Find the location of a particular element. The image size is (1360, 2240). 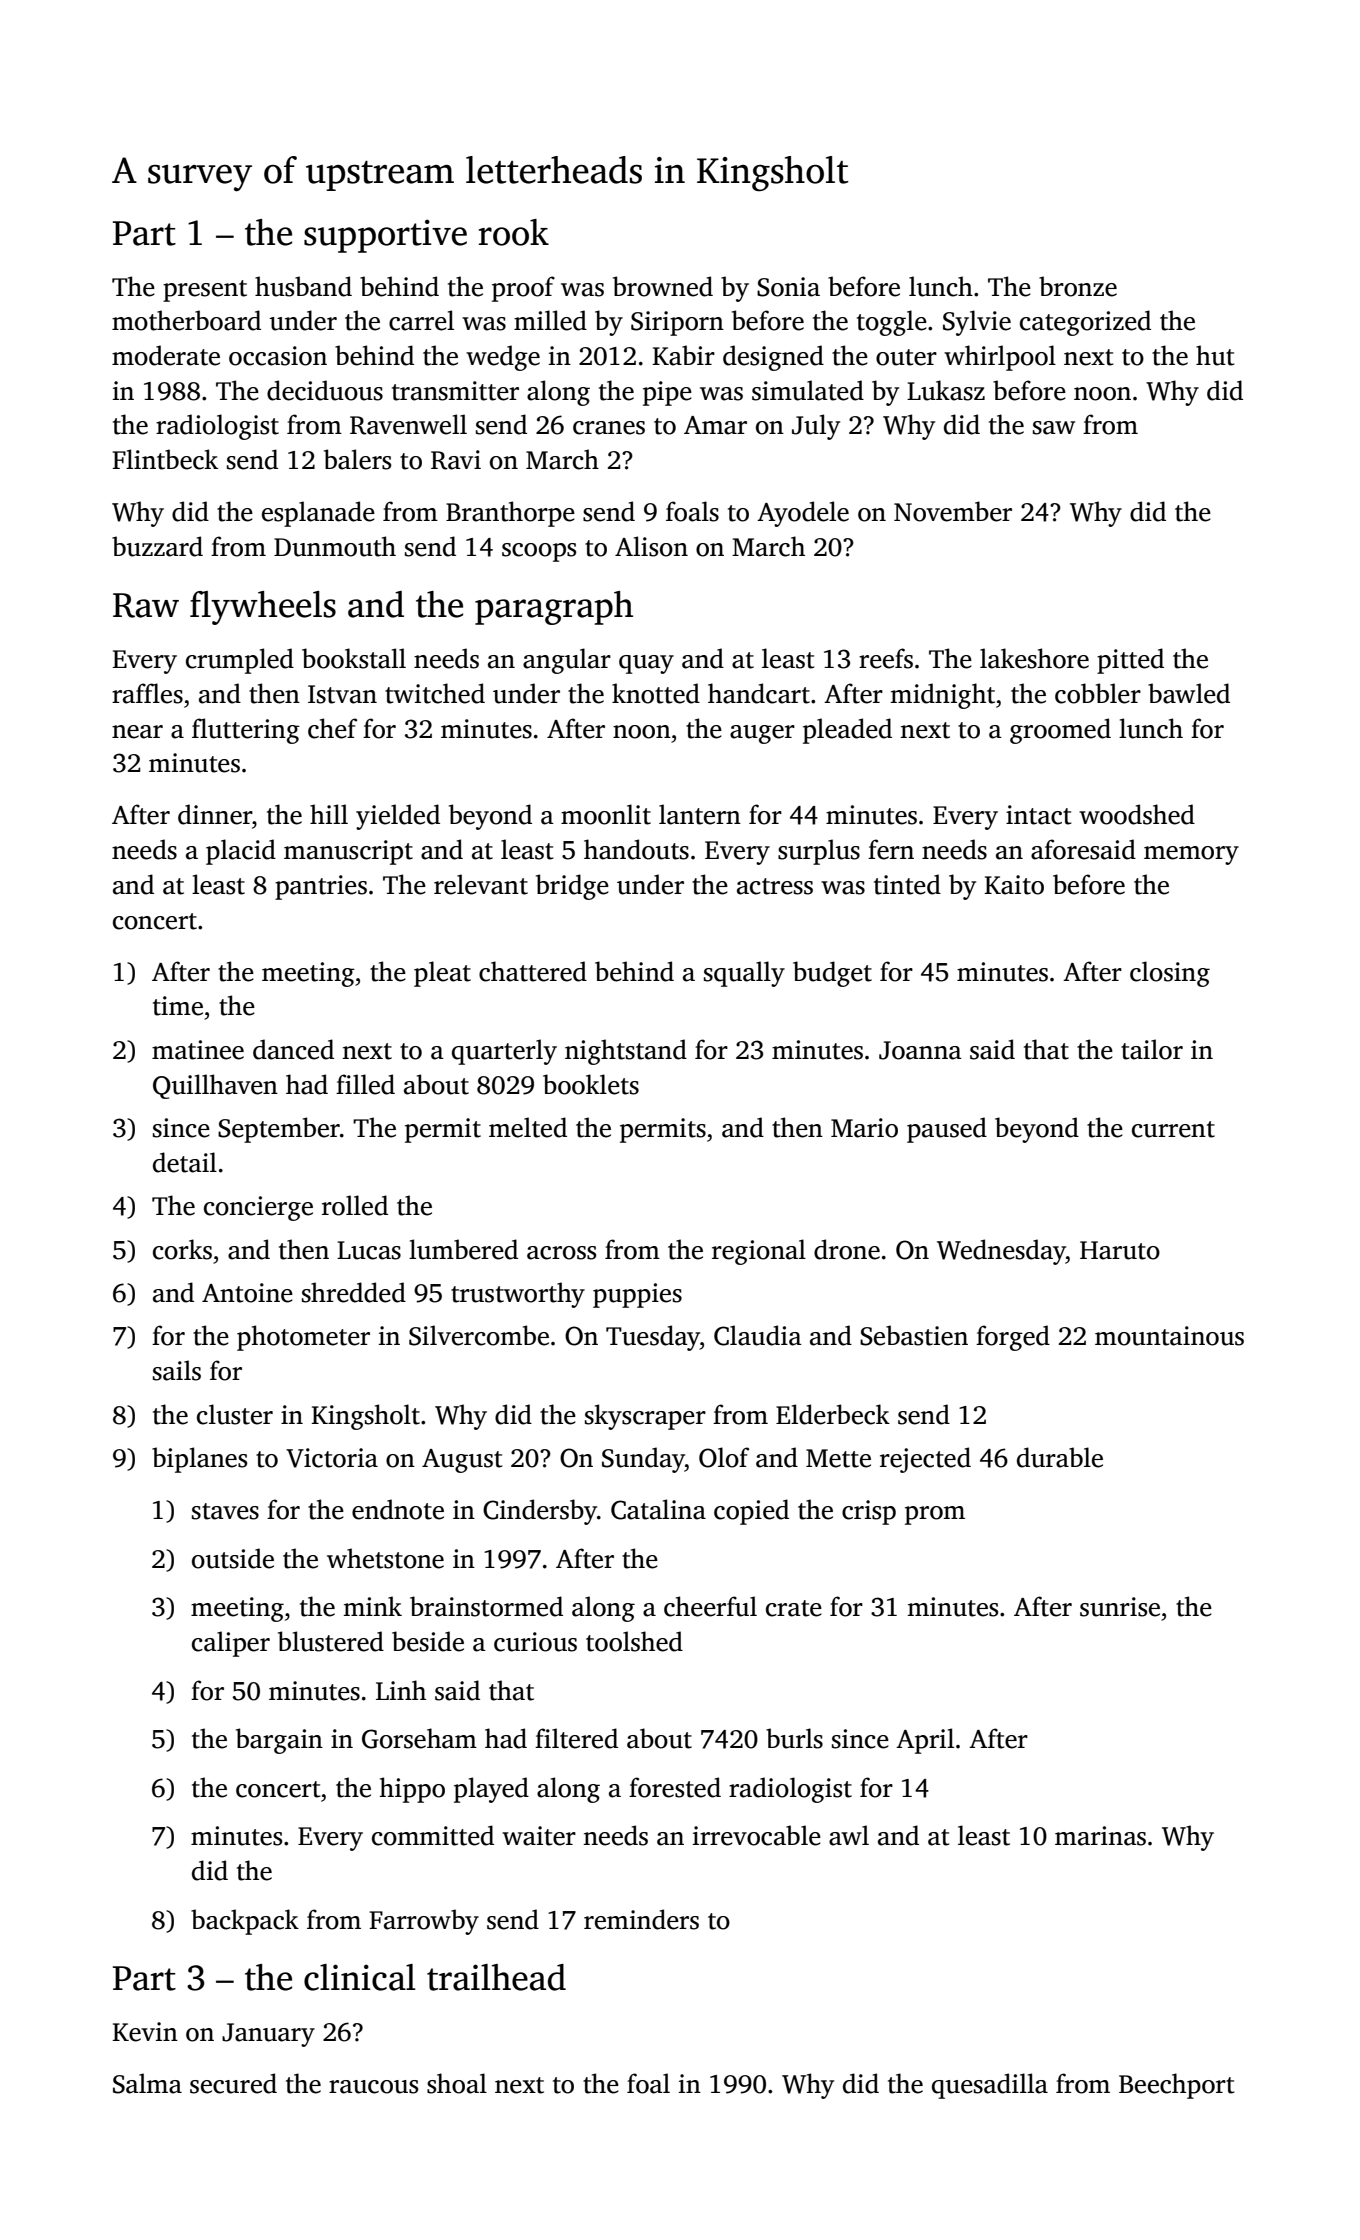

Beechport is located at coordinates (1177, 2086).
